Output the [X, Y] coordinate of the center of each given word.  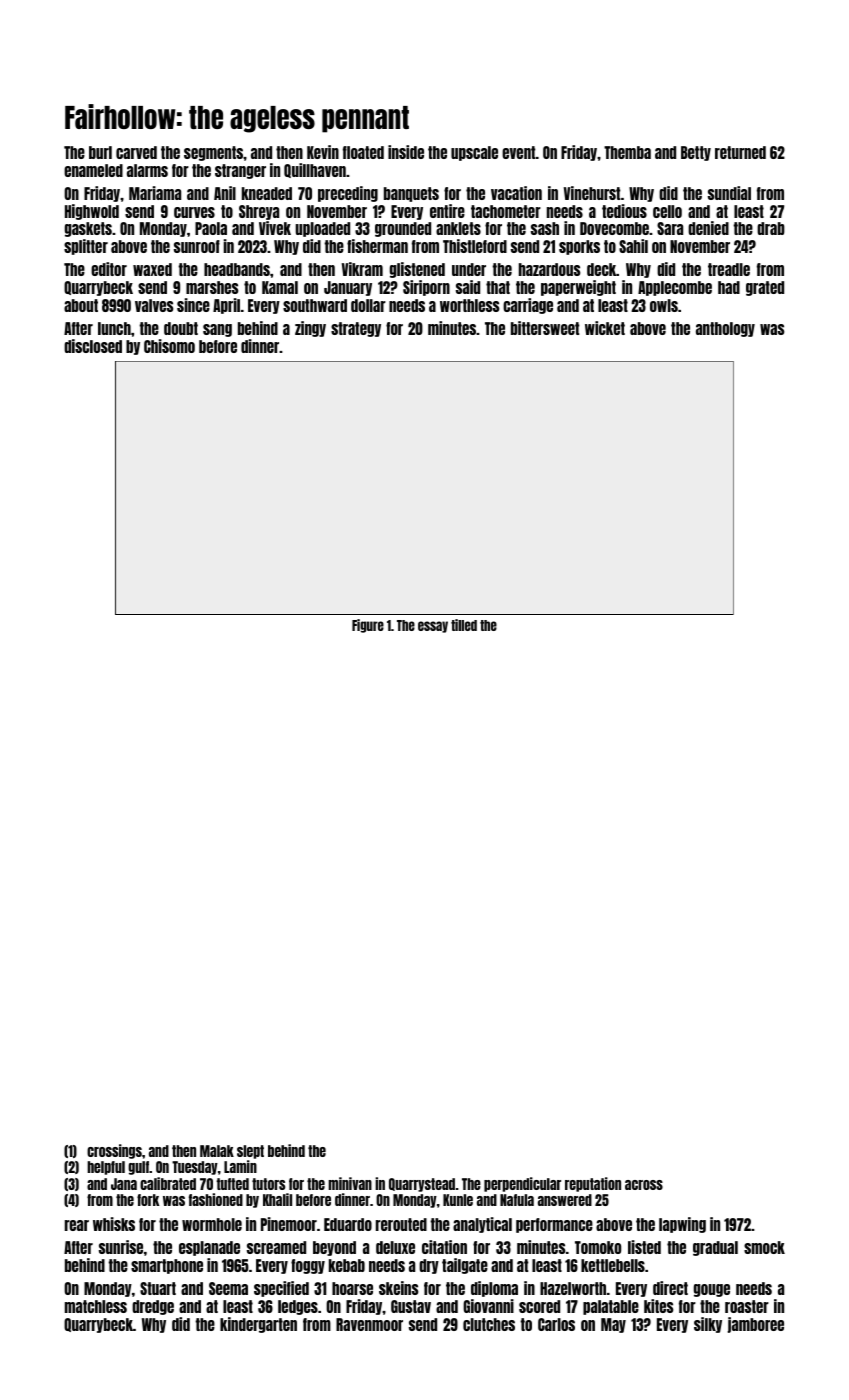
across [644, 1185]
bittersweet [545, 328]
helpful [106, 1168]
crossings [114, 1151]
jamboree [755, 1325]
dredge [153, 1307]
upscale [474, 153]
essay [433, 627]
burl [100, 152]
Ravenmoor [369, 1324]
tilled [464, 625]
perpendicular [522, 1184]
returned [740, 152]
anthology [725, 329]
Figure [368, 626]
